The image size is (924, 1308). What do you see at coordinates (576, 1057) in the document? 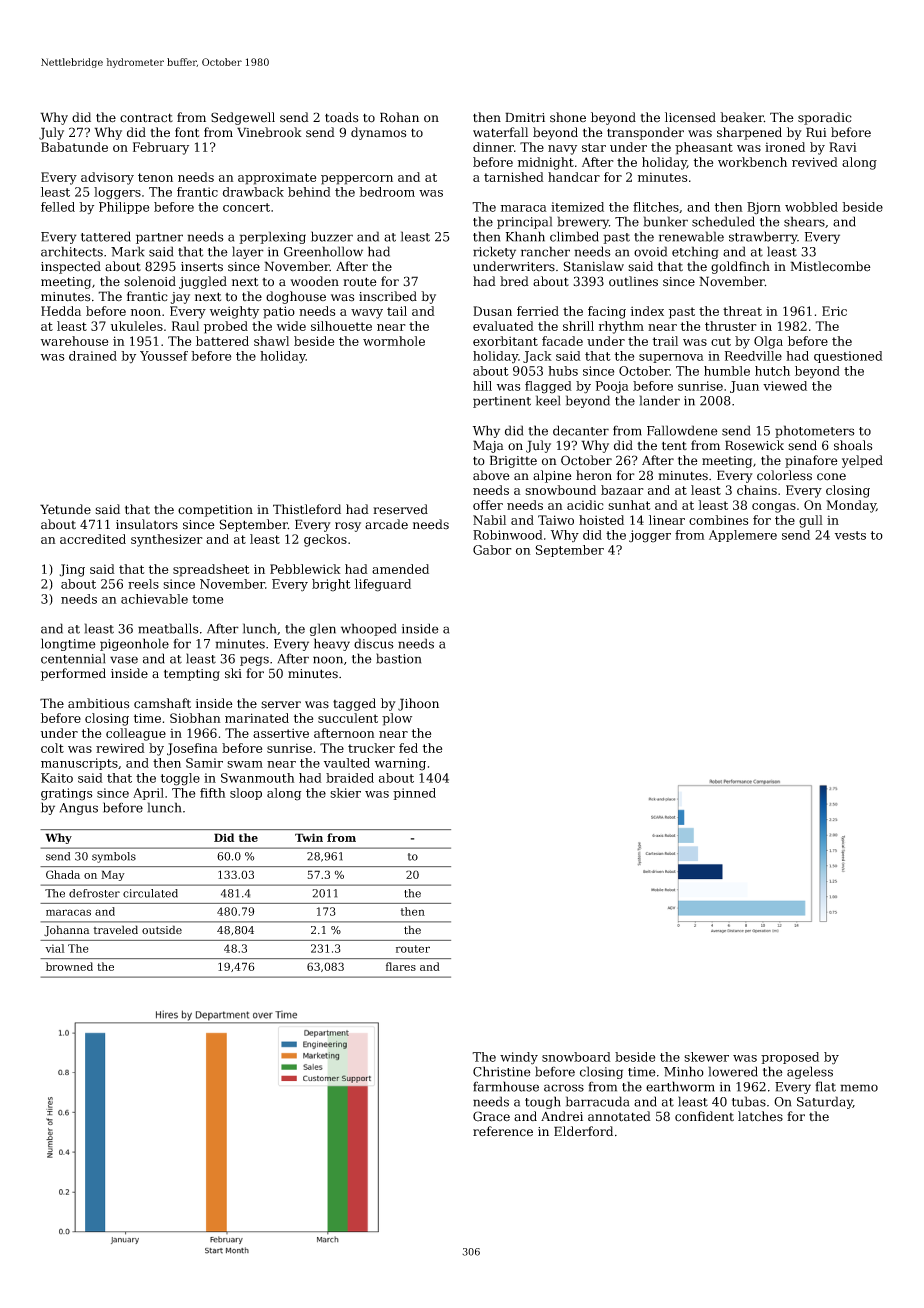
I see `snowboard` at bounding box center [576, 1057].
